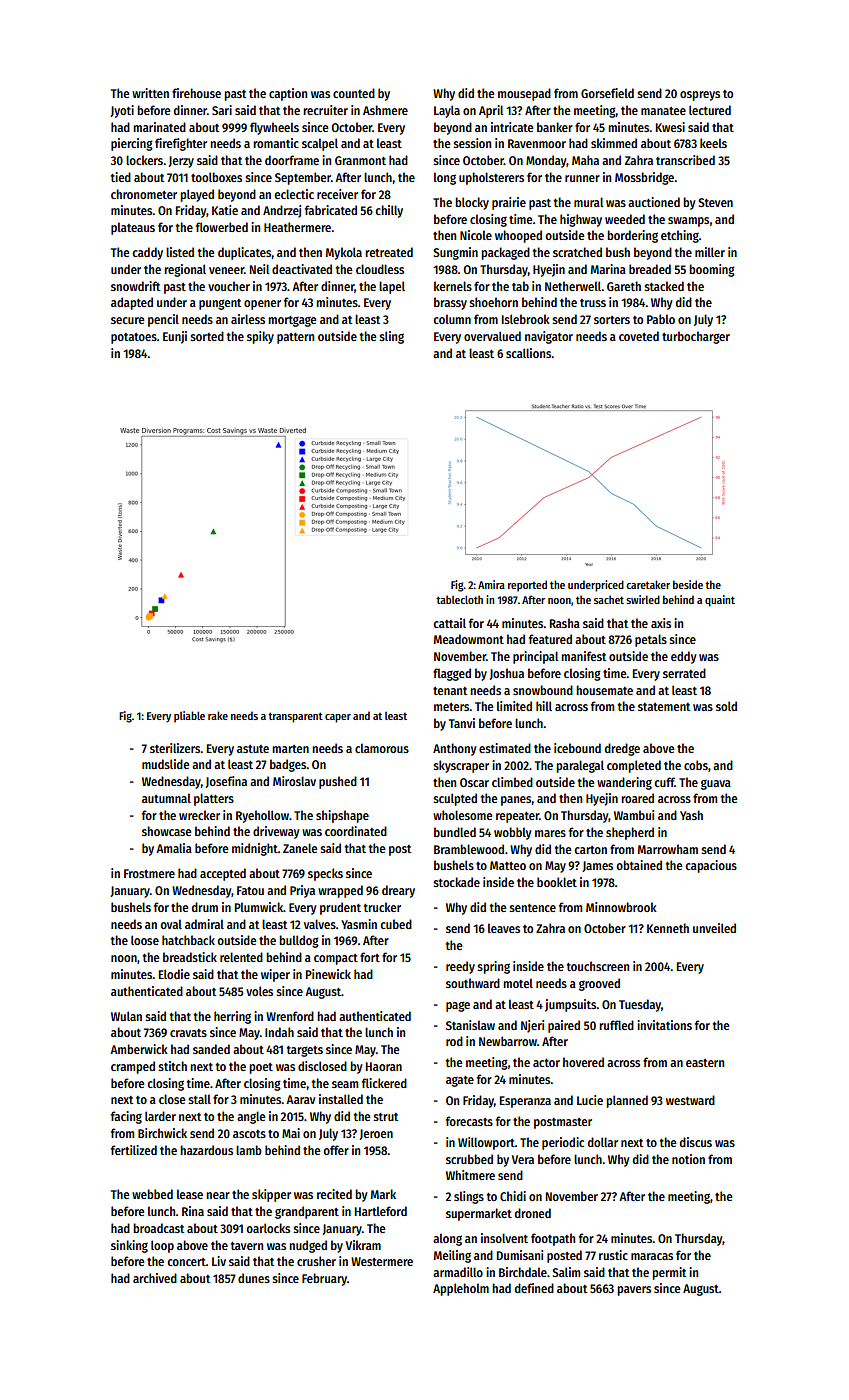 The width and height of the document is (849, 1400). I want to click on fertilized, so click(134, 1150).
